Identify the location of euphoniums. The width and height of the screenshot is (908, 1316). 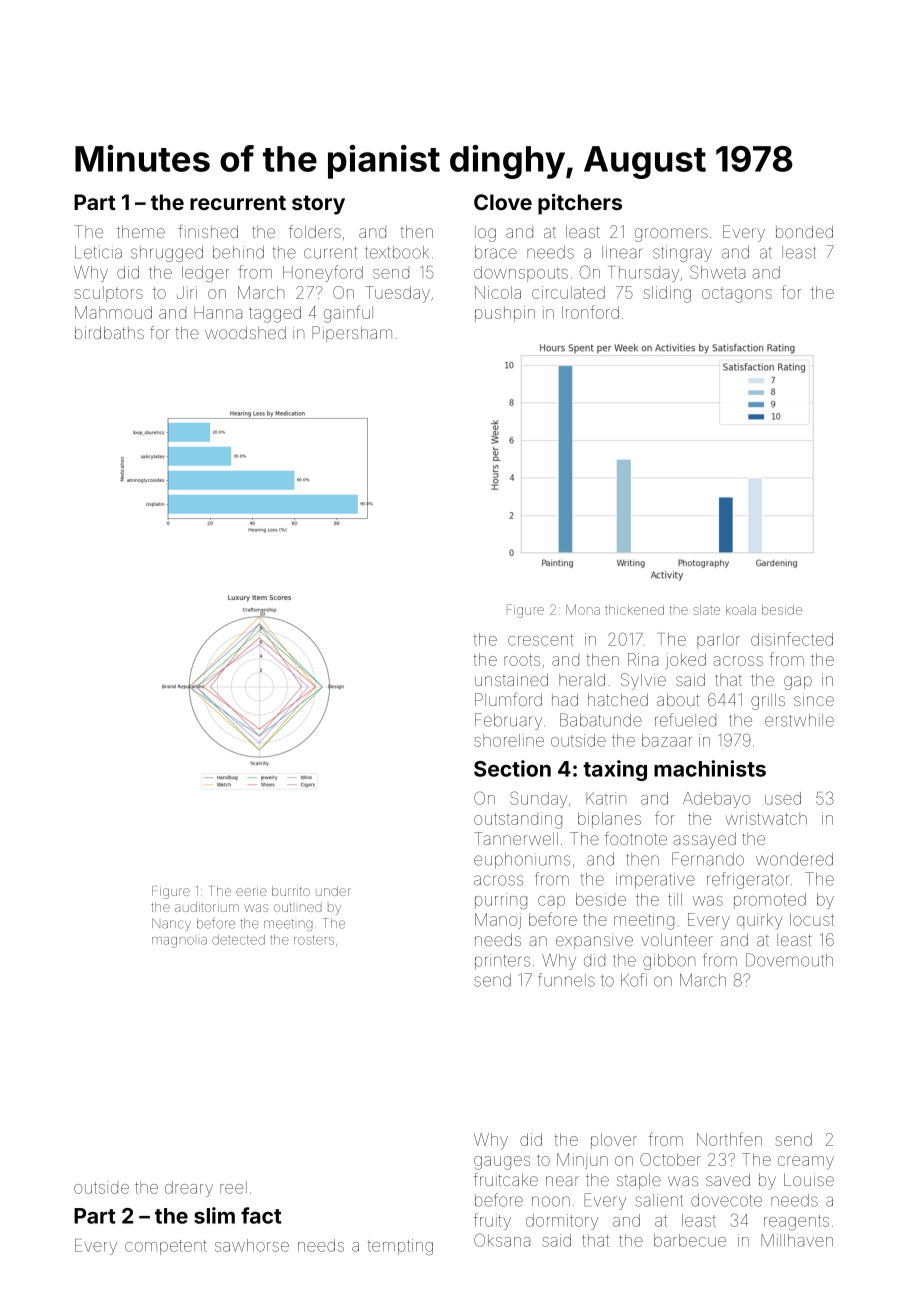
(522, 861).
